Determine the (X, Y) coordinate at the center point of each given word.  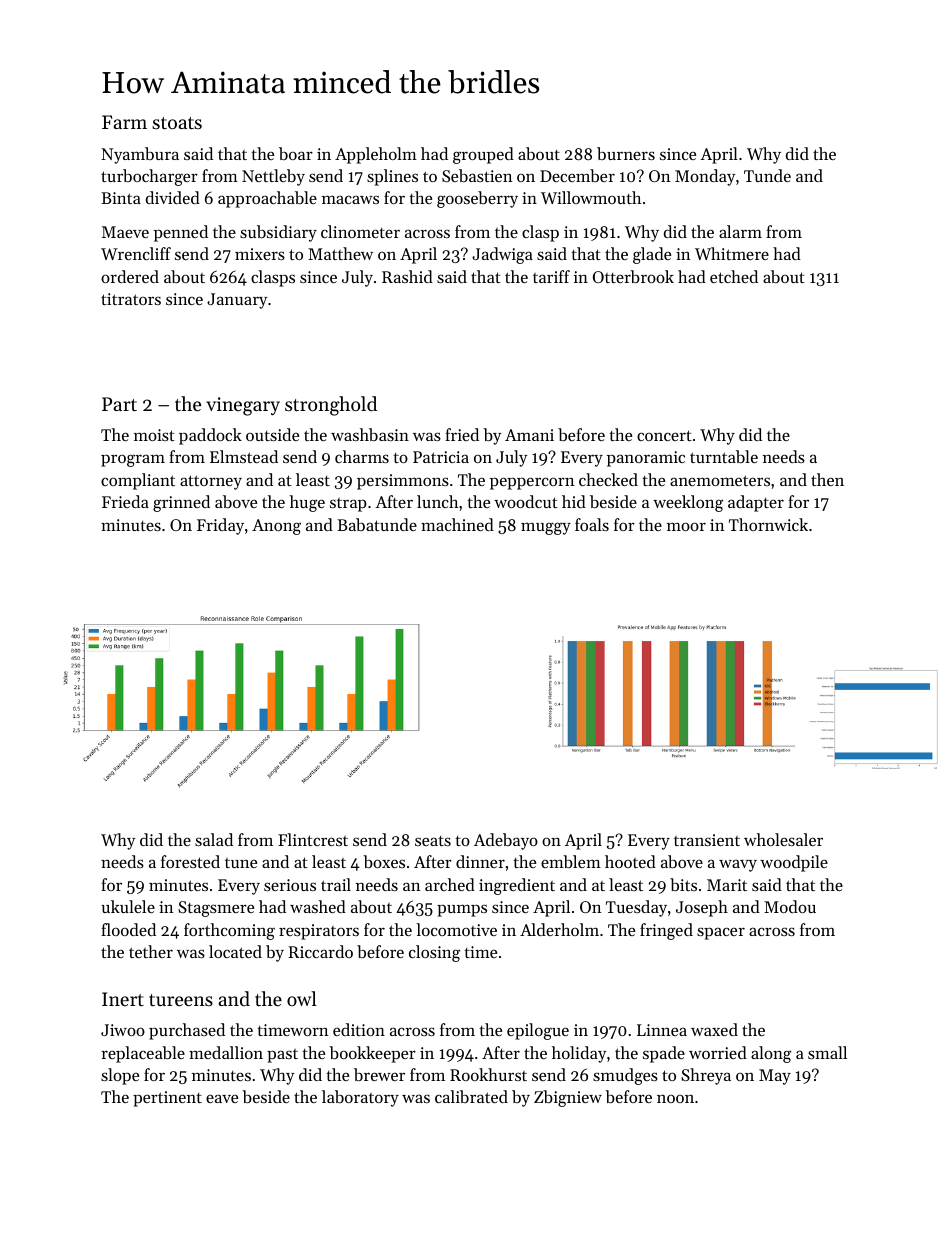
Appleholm (376, 155)
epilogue (538, 1031)
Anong (276, 527)
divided (173, 197)
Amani (529, 435)
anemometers (720, 480)
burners (626, 153)
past (282, 1056)
